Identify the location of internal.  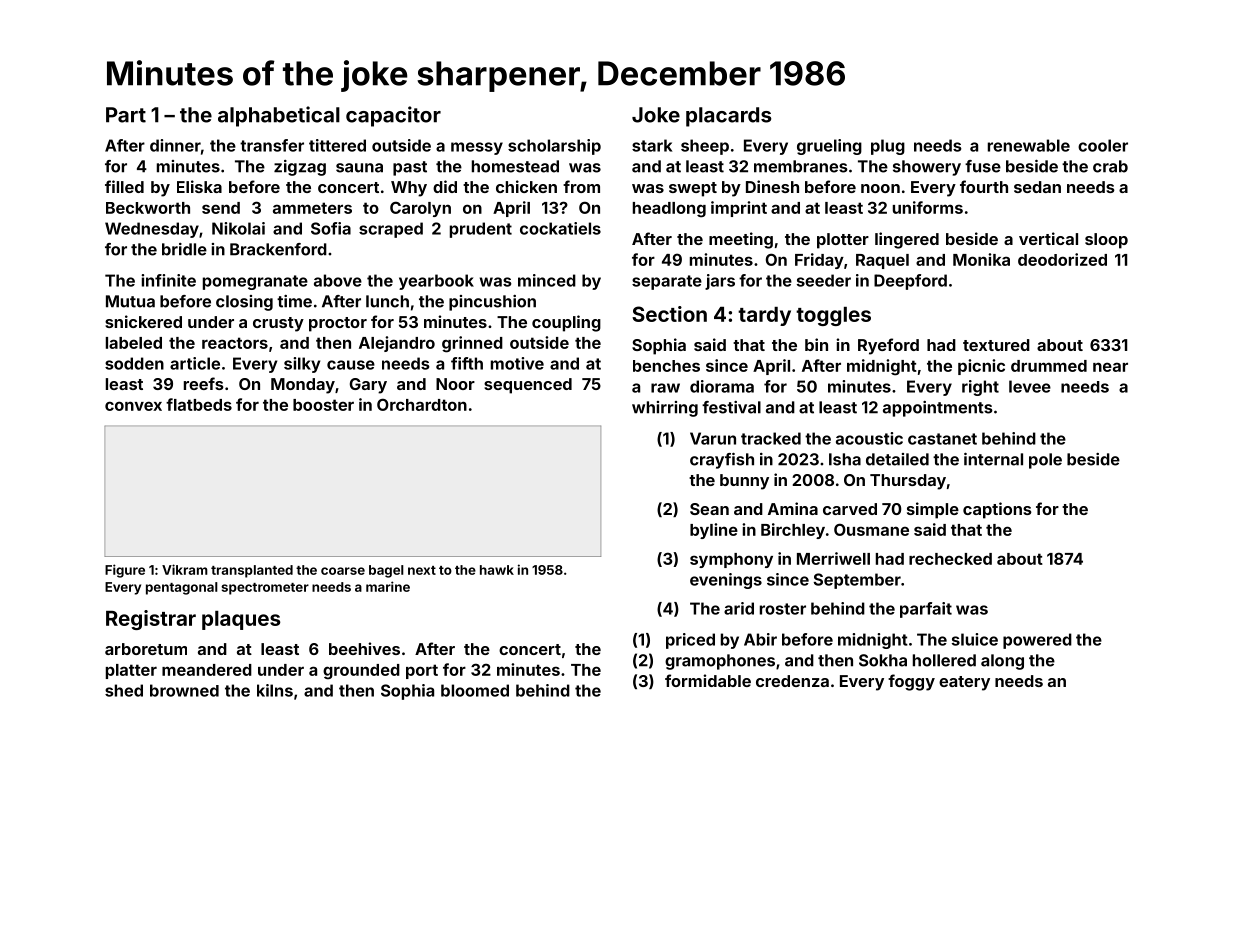
(993, 459).
